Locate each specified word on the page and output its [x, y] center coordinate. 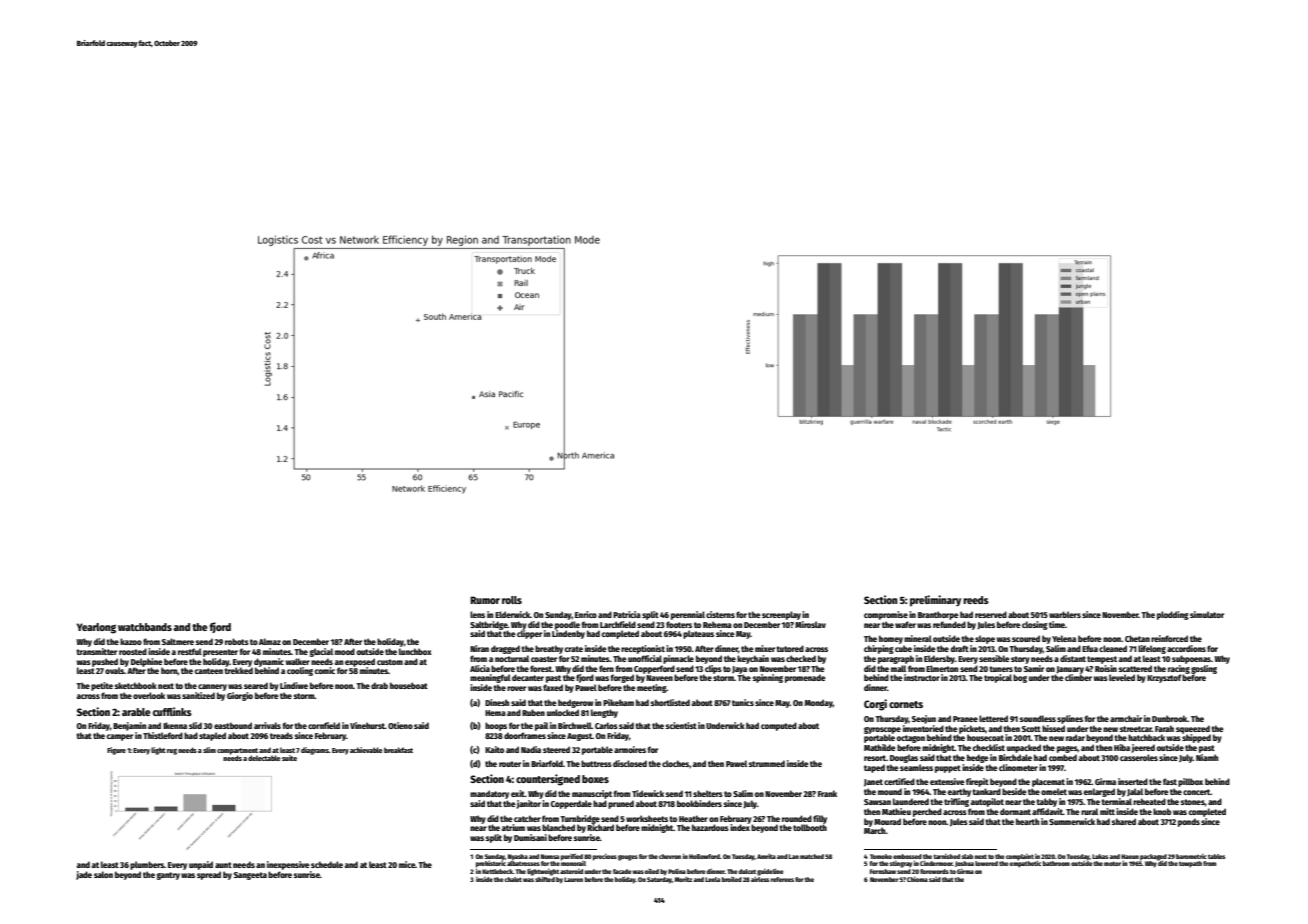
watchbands [145, 627]
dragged [505, 649]
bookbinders [699, 803]
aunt [223, 865]
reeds [976, 600]
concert [1196, 792]
